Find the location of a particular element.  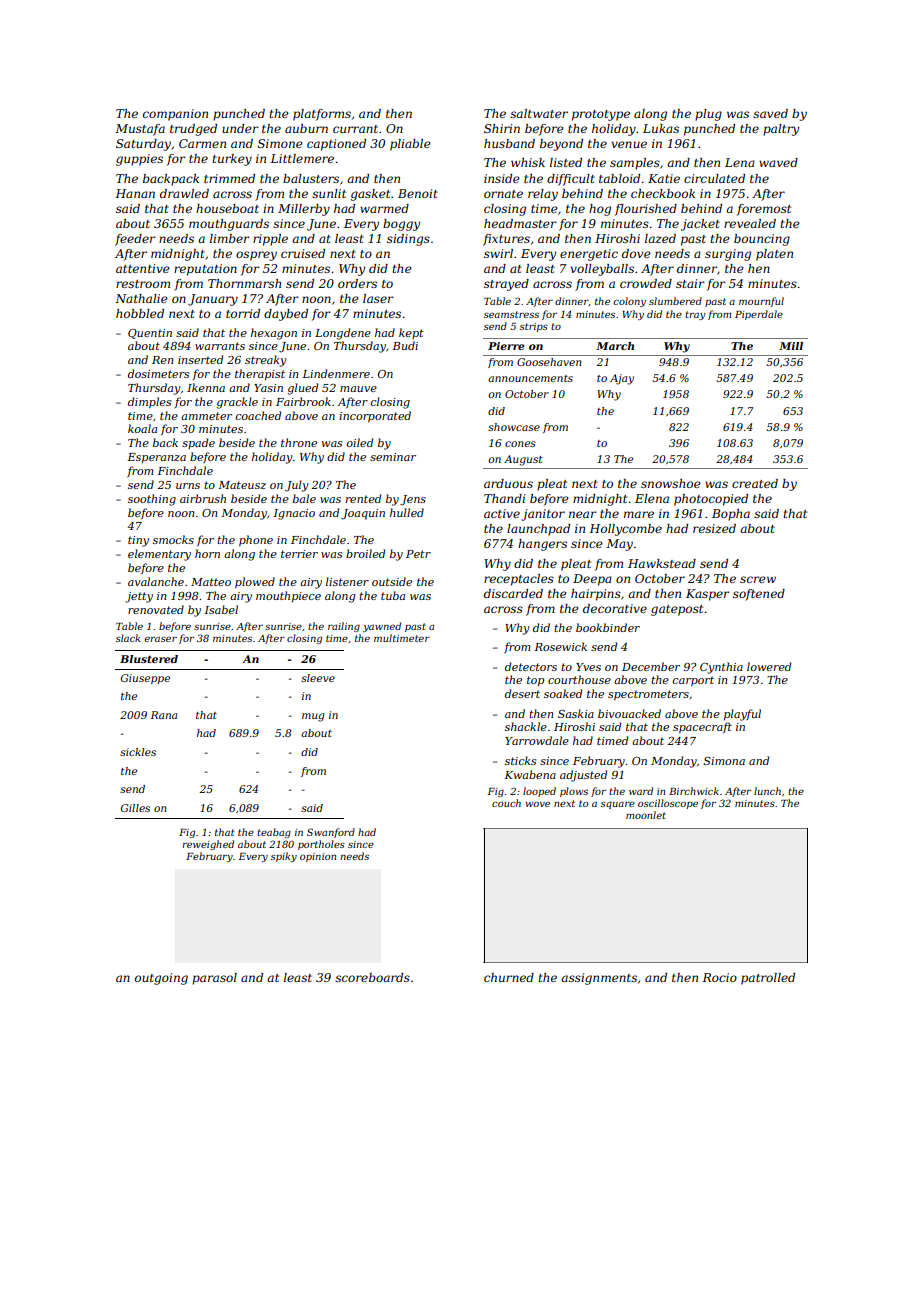

hog is located at coordinates (600, 210).
